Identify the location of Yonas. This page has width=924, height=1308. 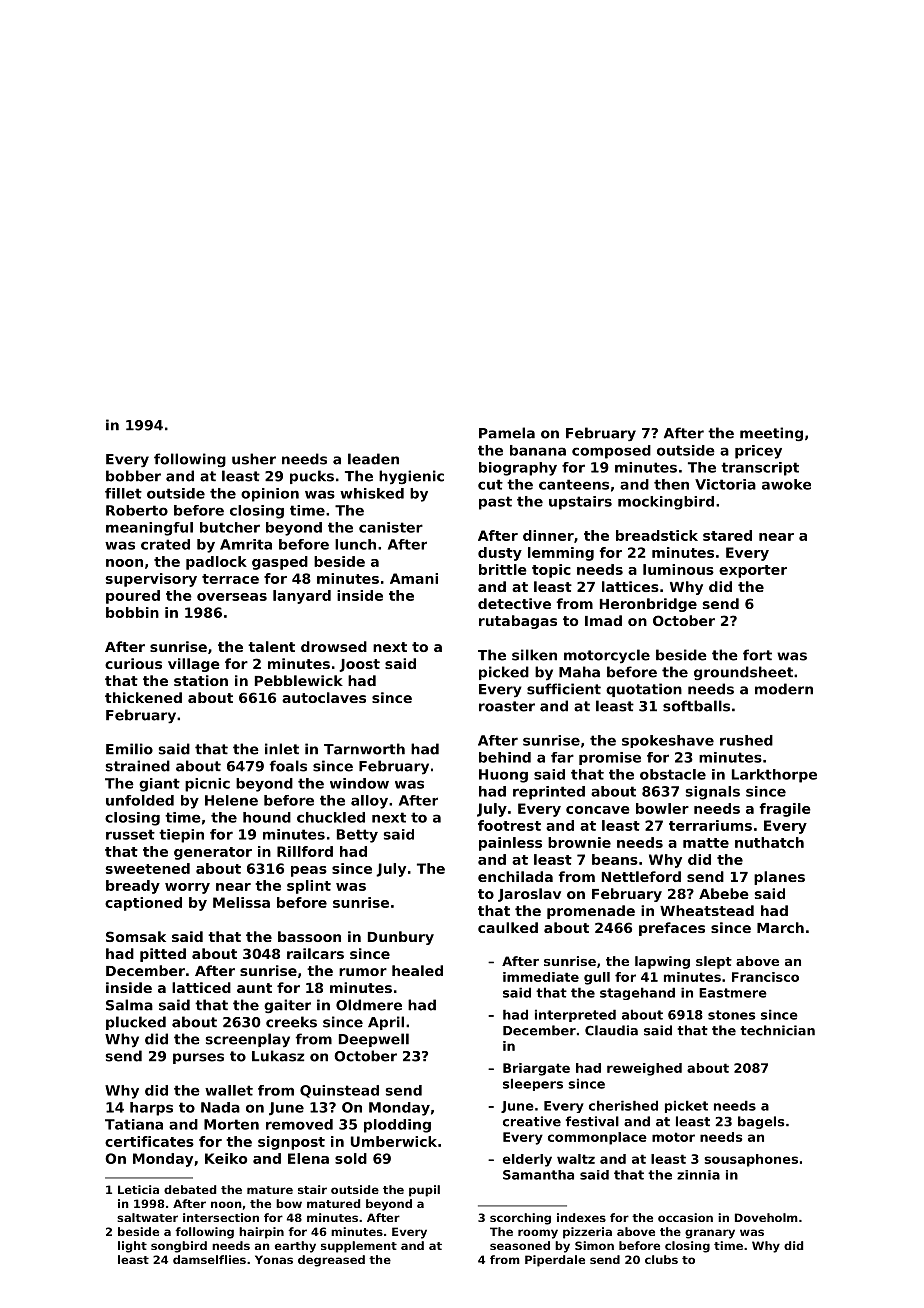
(274, 1259).
